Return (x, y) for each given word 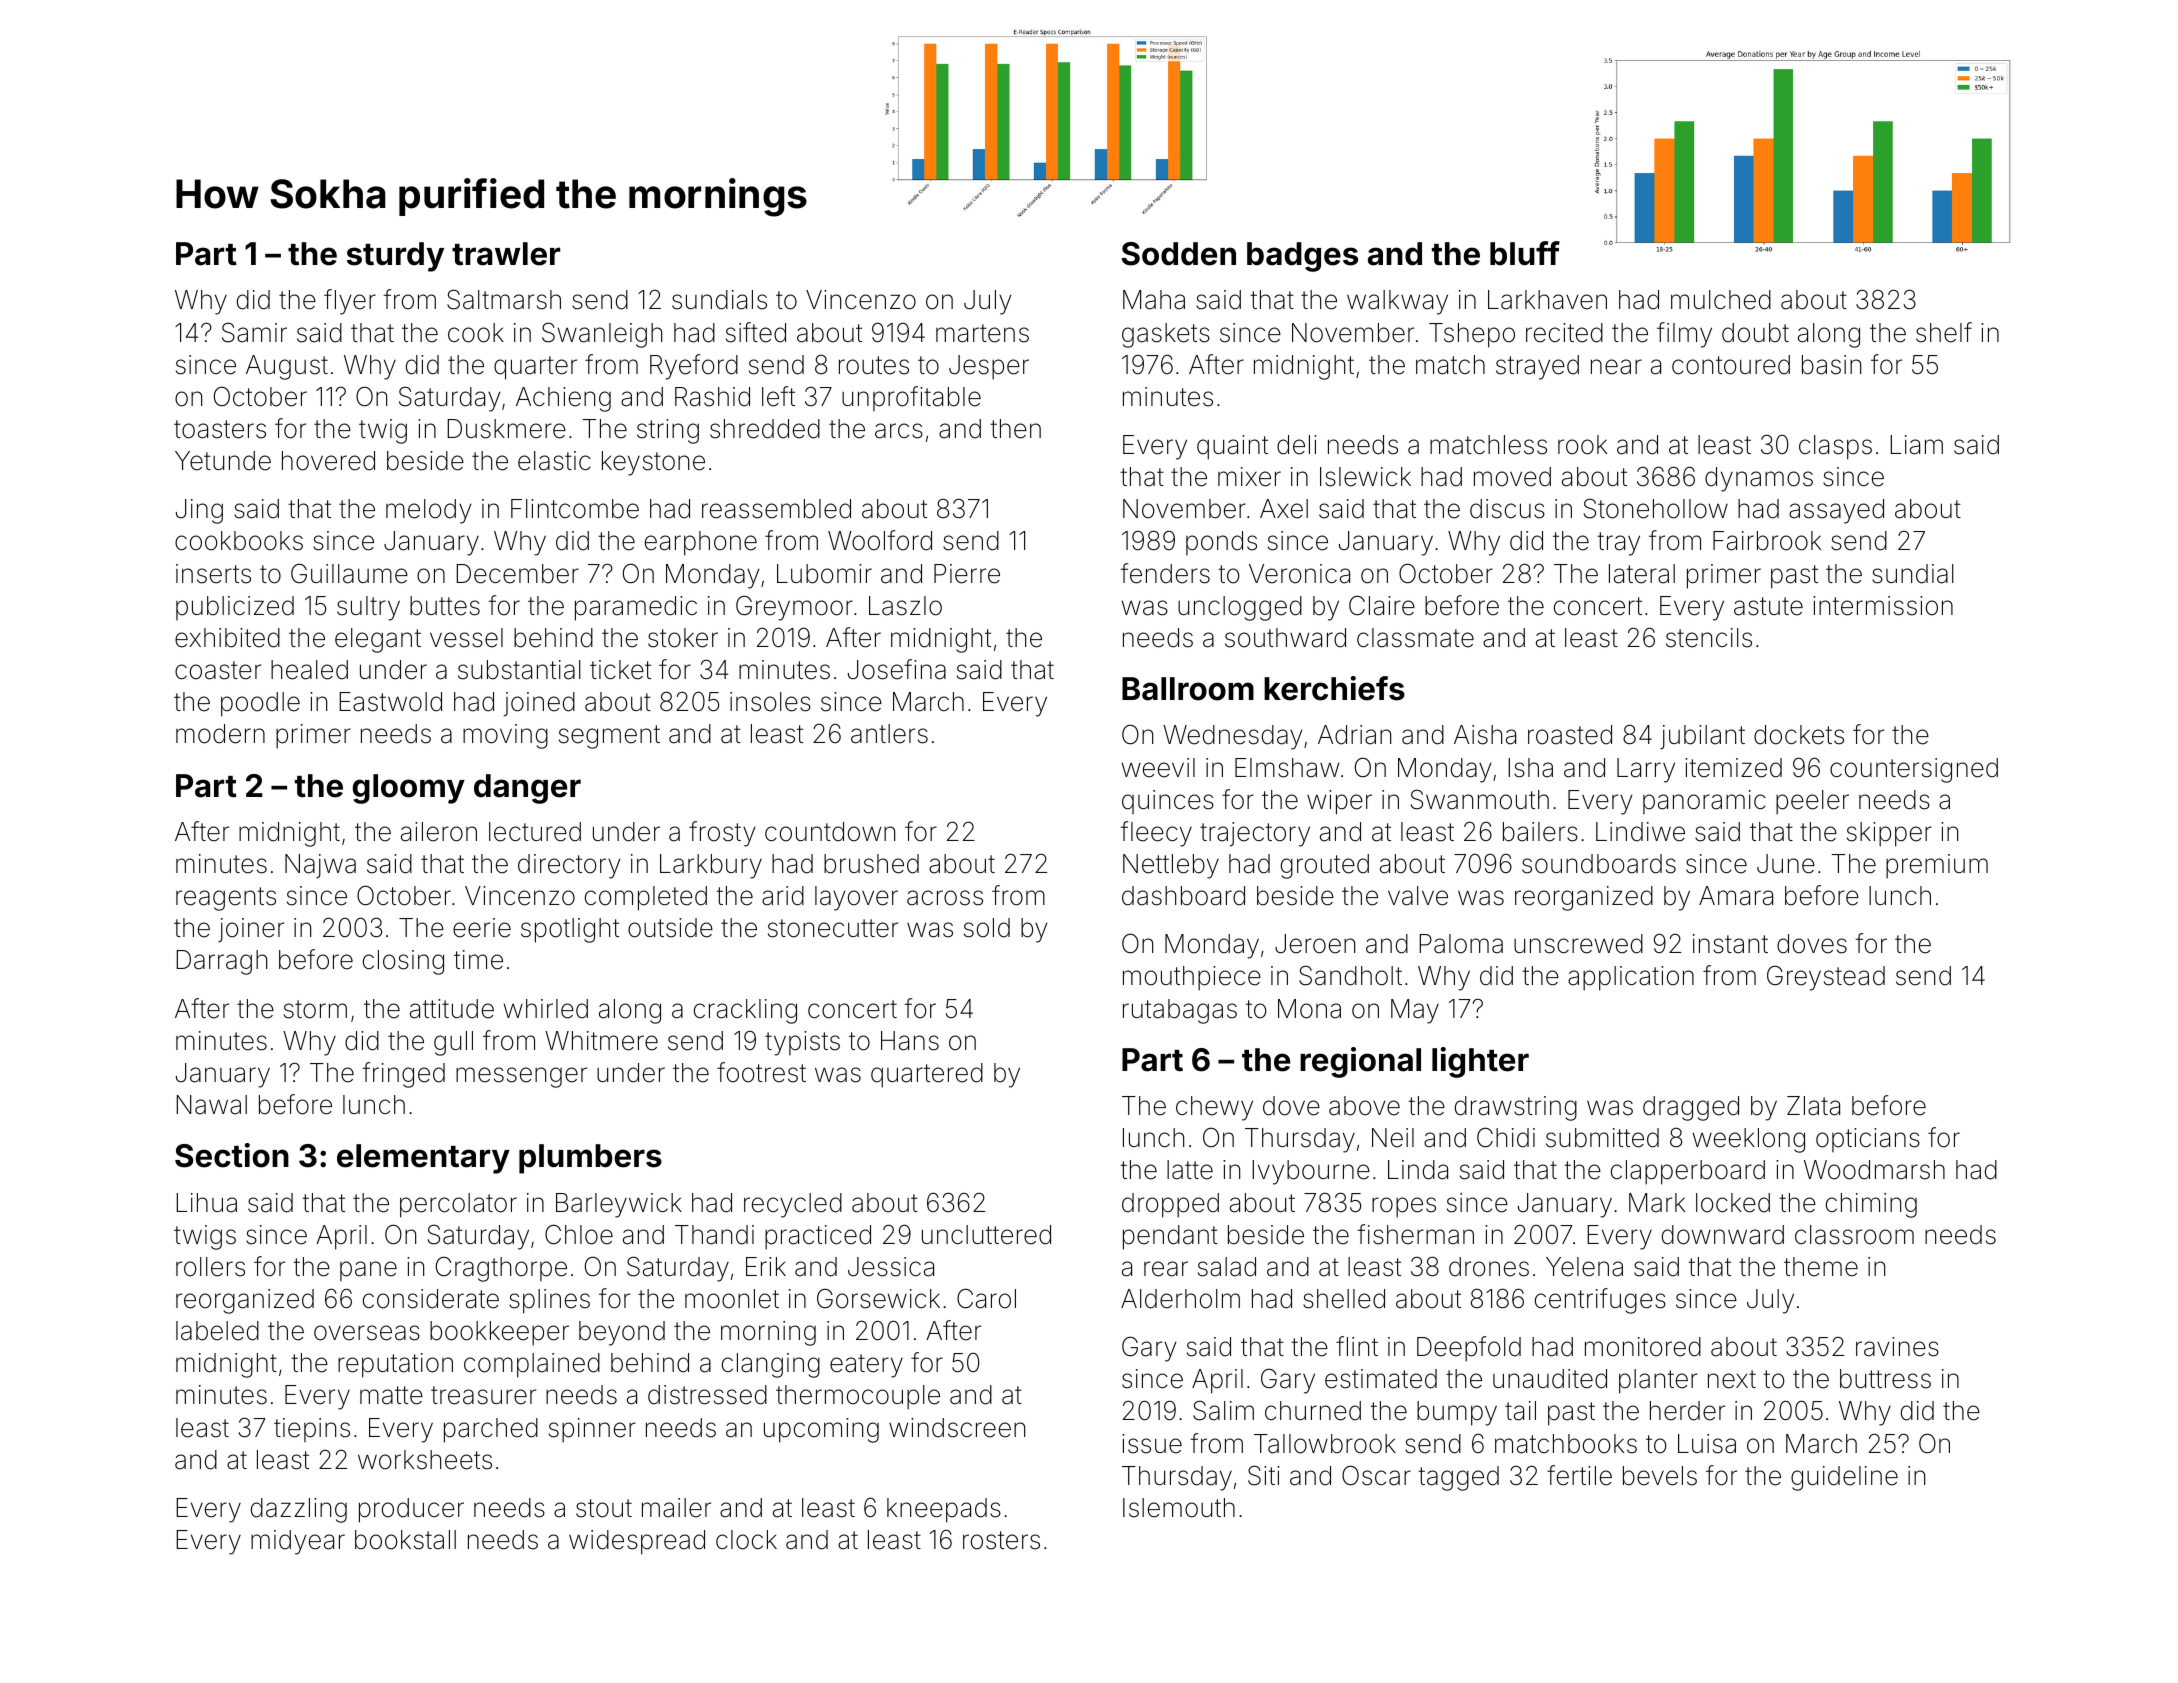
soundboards (1599, 864)
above (1364, 1106)
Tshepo (1472, 335)
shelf (1944, 332)
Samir (254, 332)
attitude (452, 1009)
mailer (676, 1508)
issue (1152, 1444)
